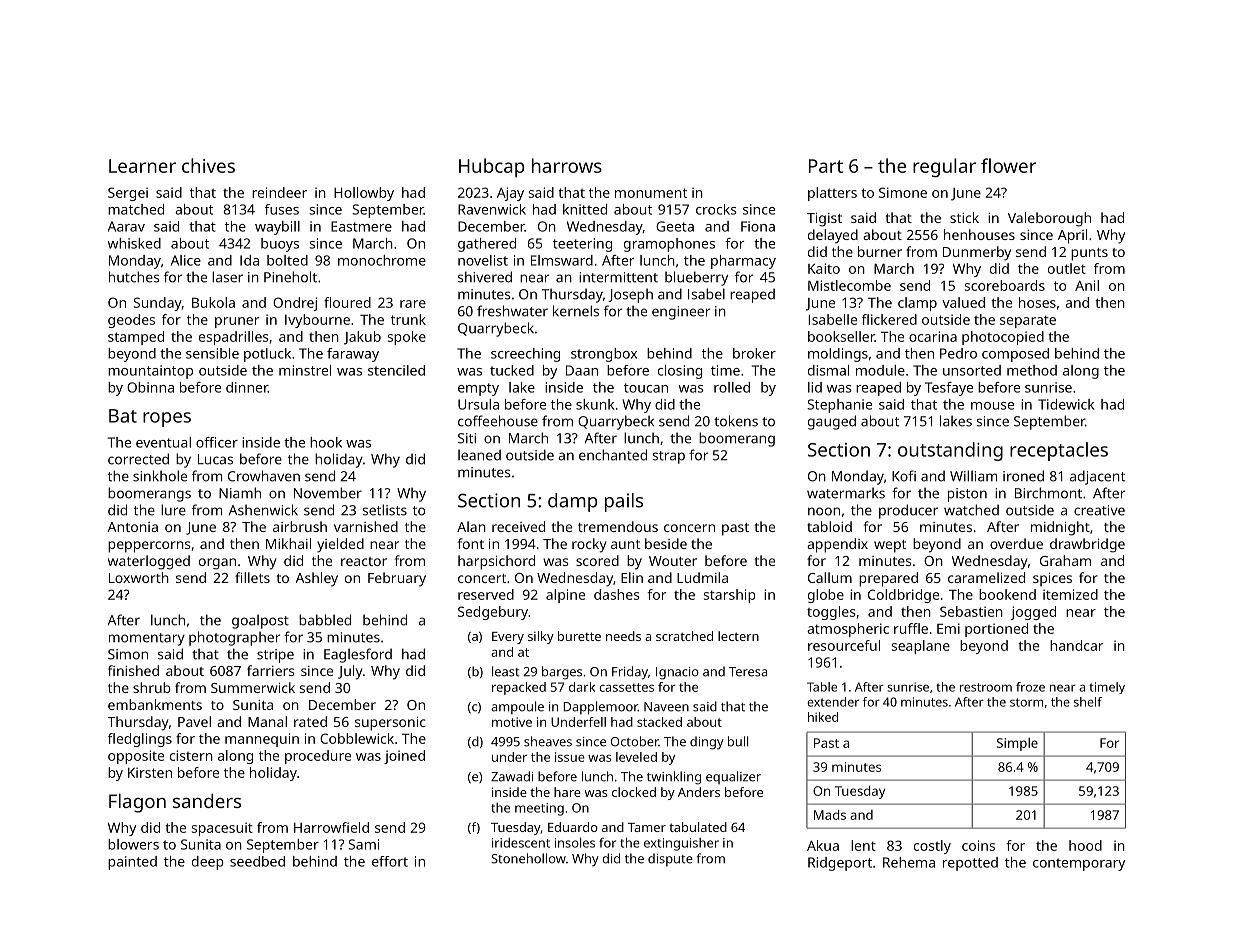 This document has width=1233, height=952. Describe the element at coordinates (1008, 165) in the document. I see `flower` at that location.
